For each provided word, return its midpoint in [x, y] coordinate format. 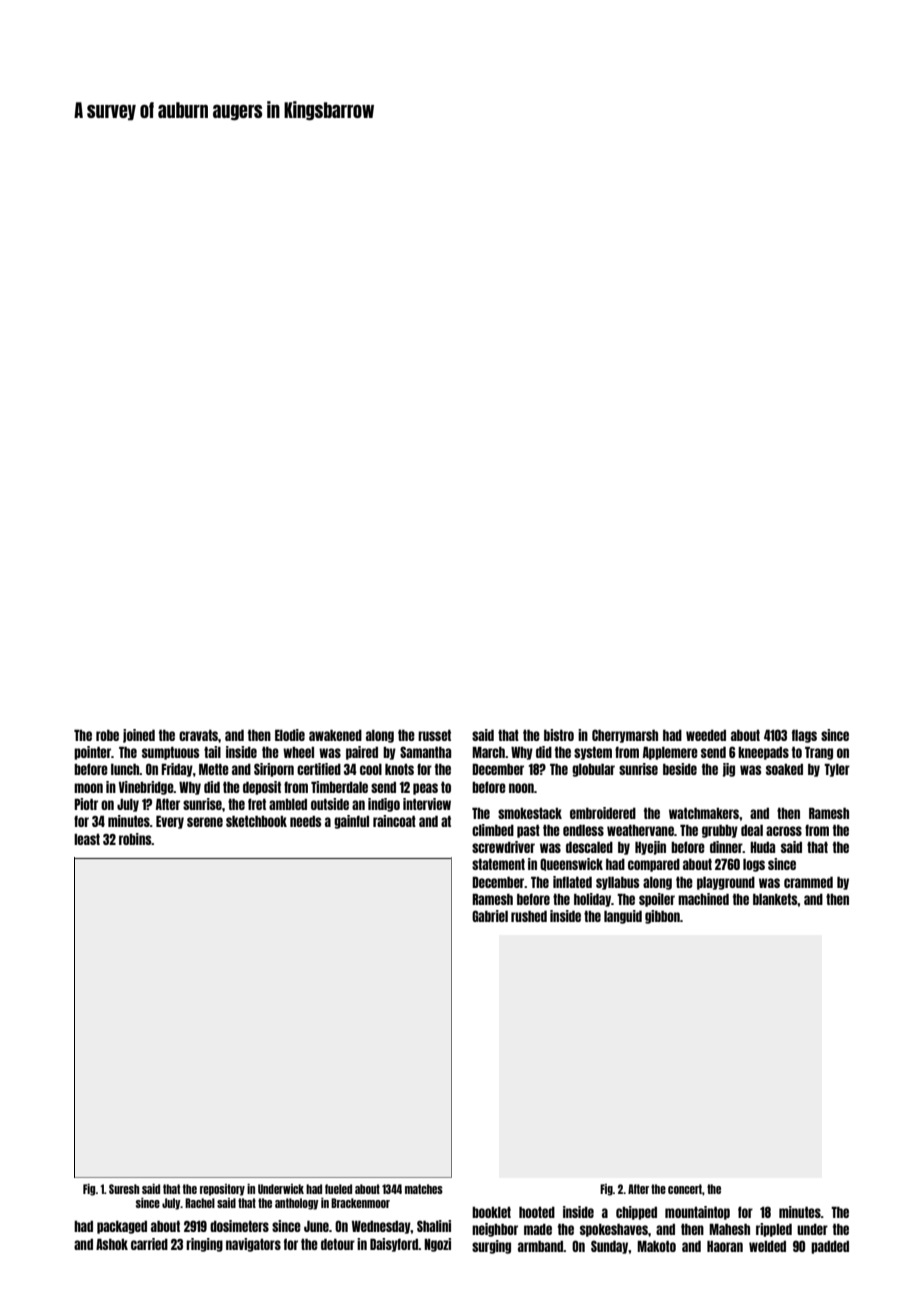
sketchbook [256, 821]
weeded [706, 735]
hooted [537, 1212]
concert [685, 1189]
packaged [122, 1227]
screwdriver [503, 847]
